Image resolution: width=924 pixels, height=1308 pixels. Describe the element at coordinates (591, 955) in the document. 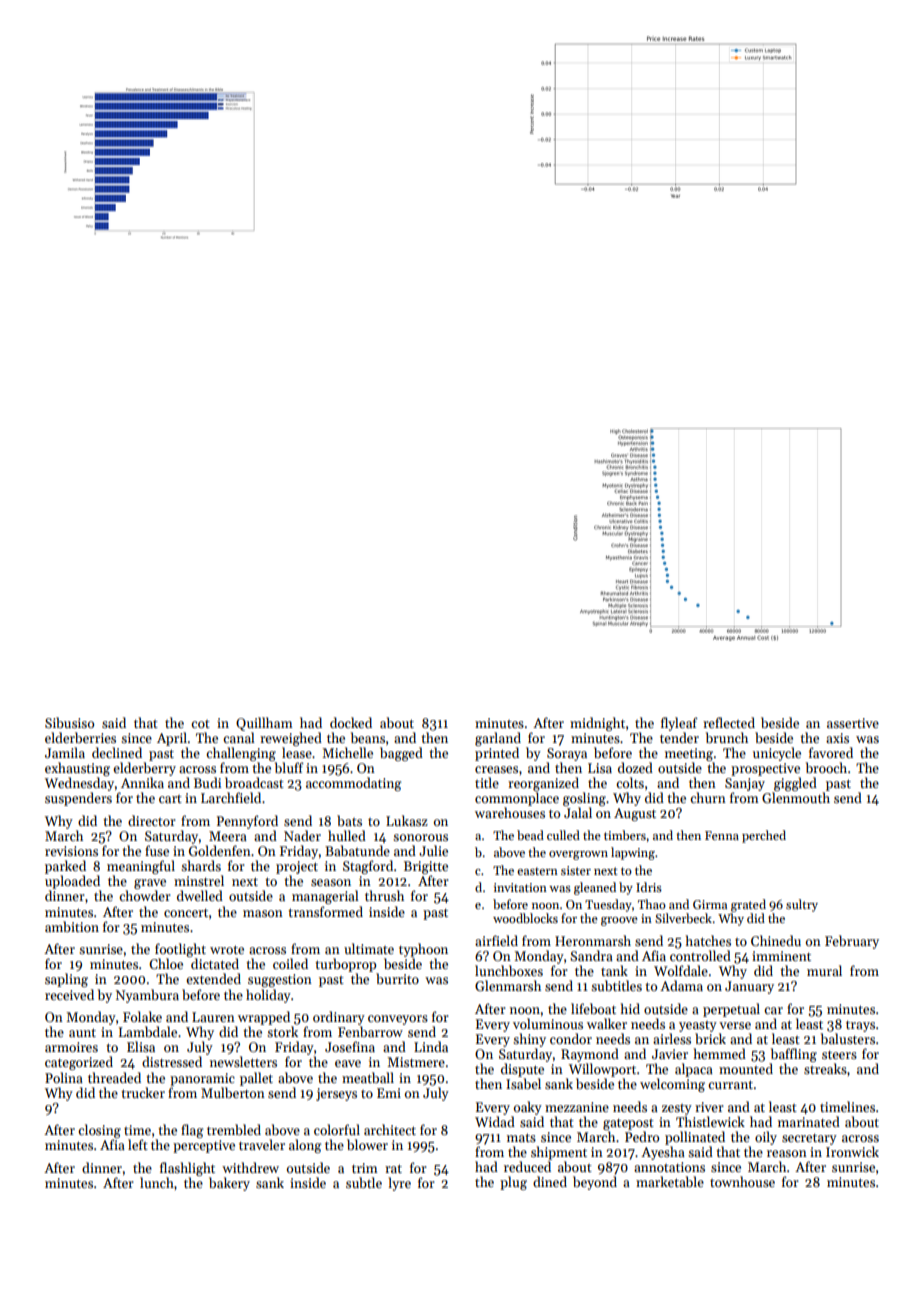

I see `Sandra` at that location.
